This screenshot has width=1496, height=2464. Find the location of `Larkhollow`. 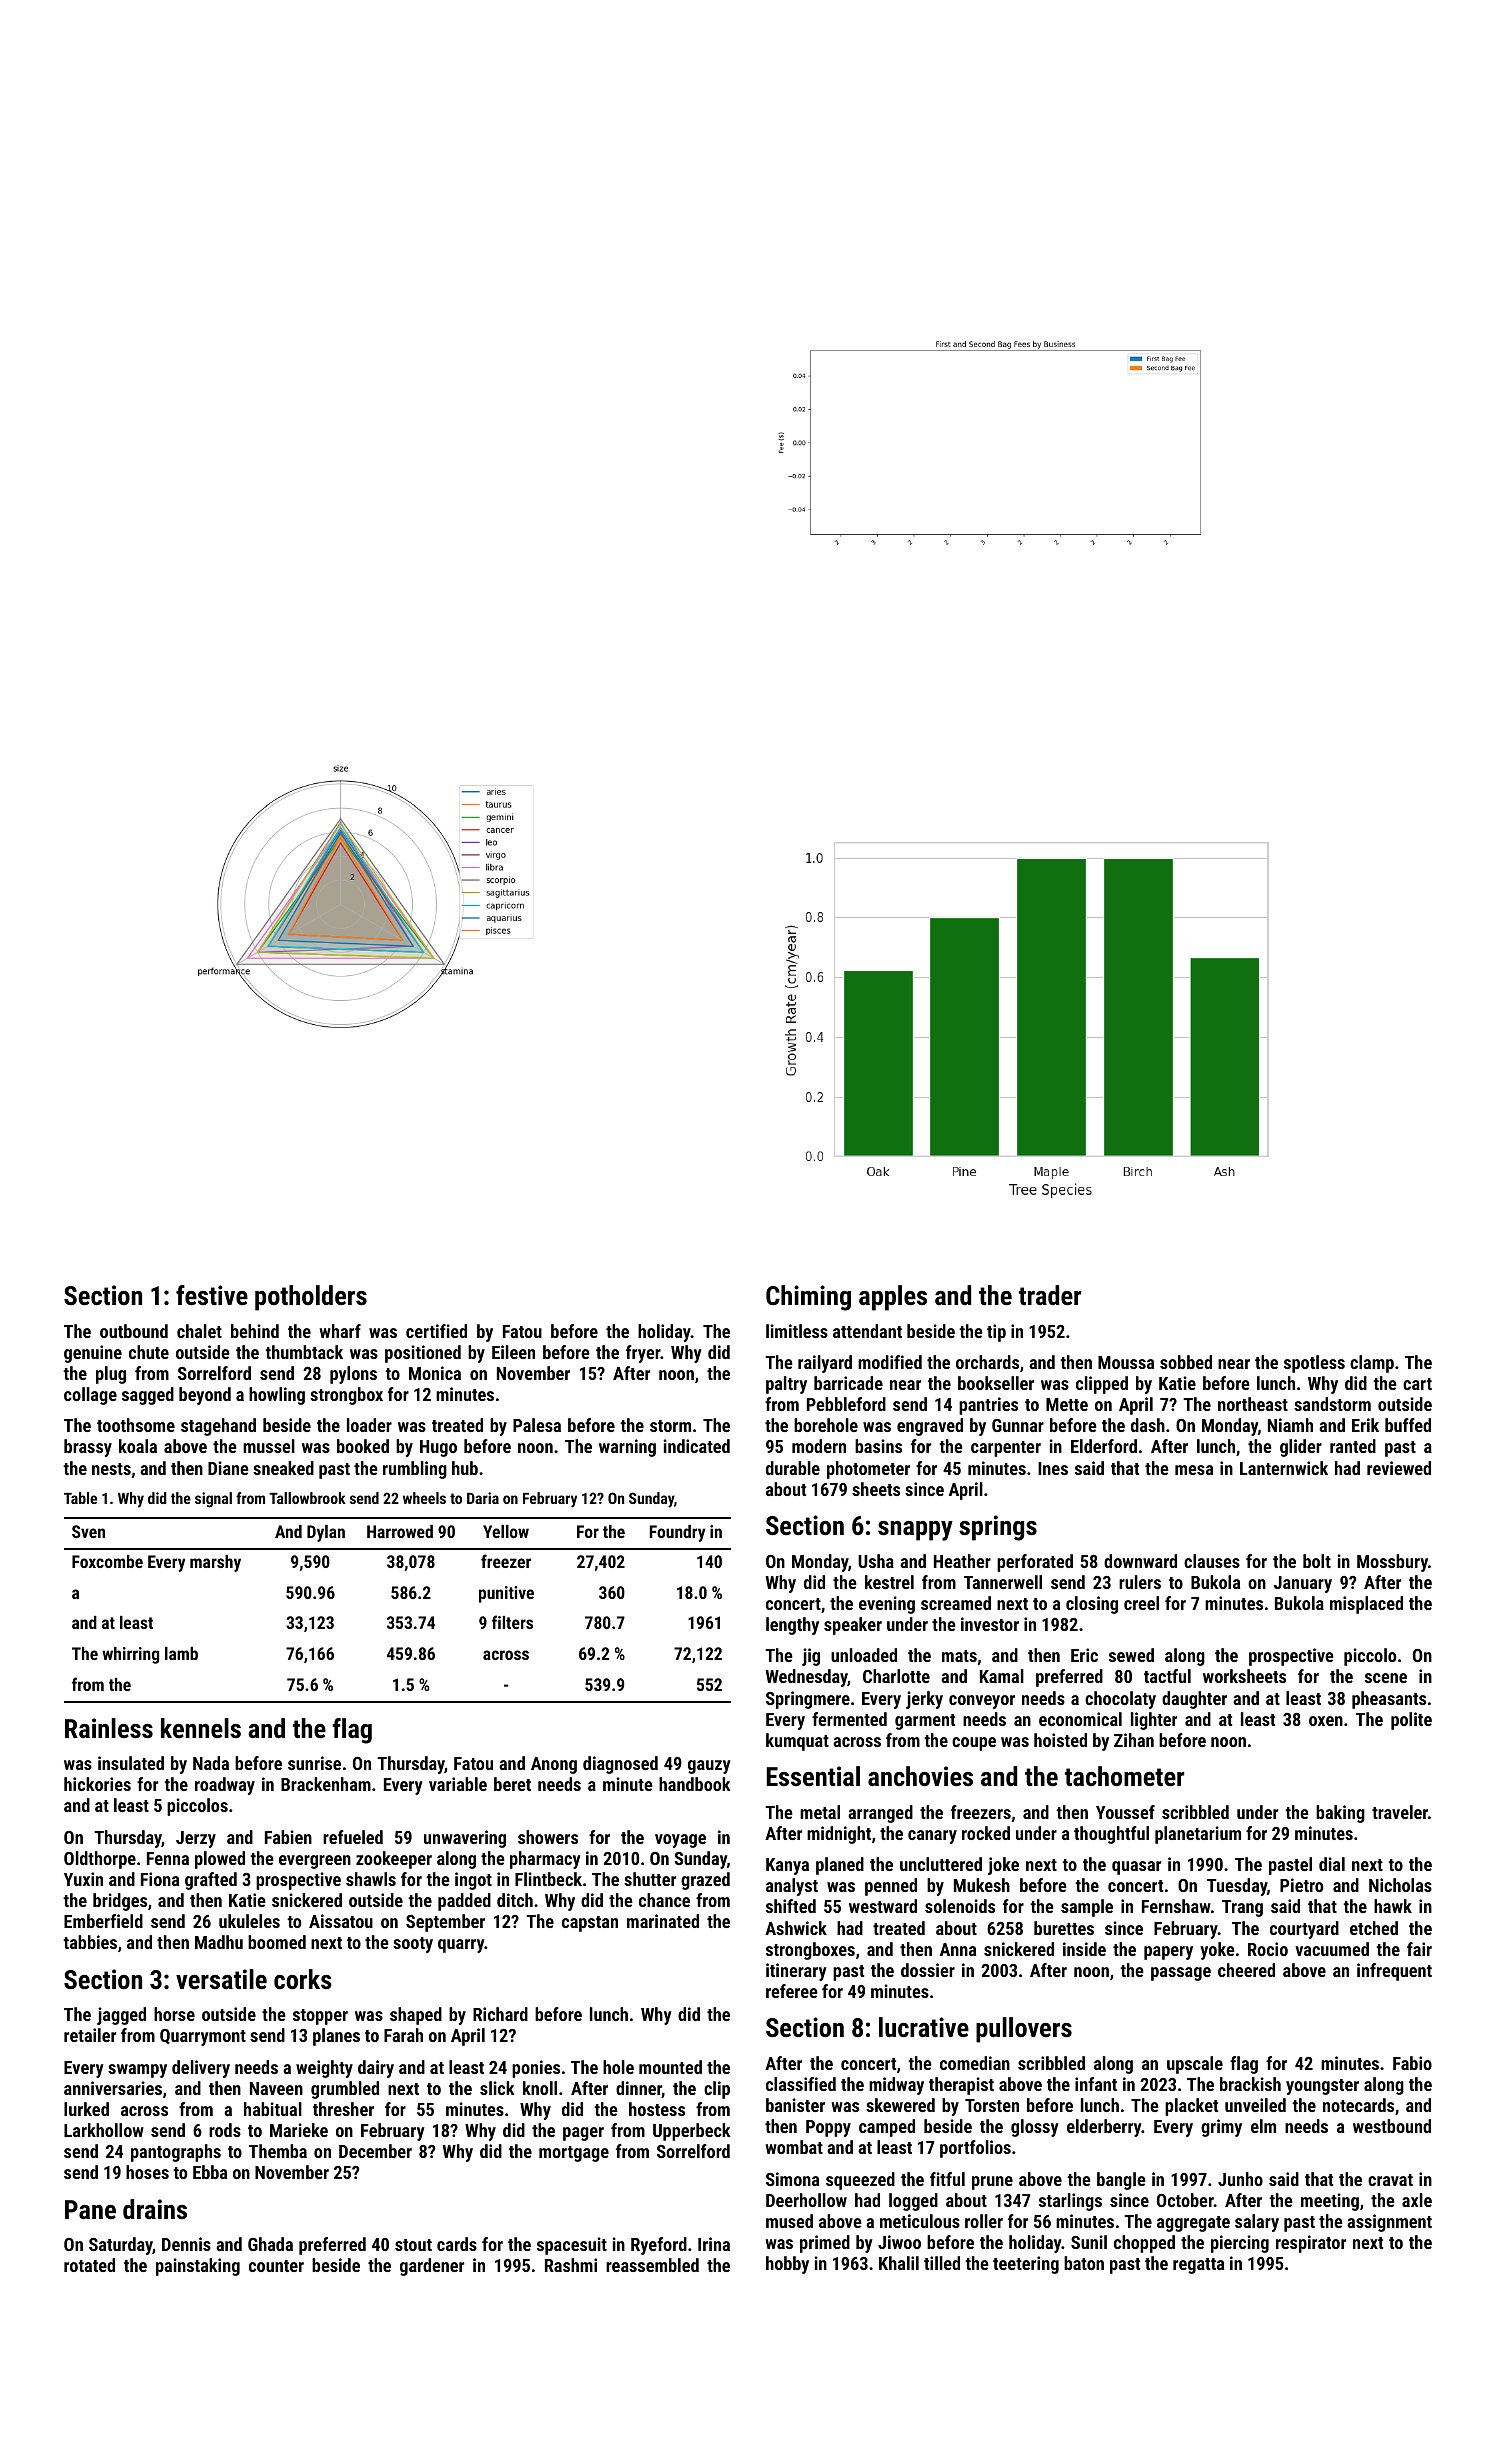

Larkhollow is located at coordinates (104, 2130).
